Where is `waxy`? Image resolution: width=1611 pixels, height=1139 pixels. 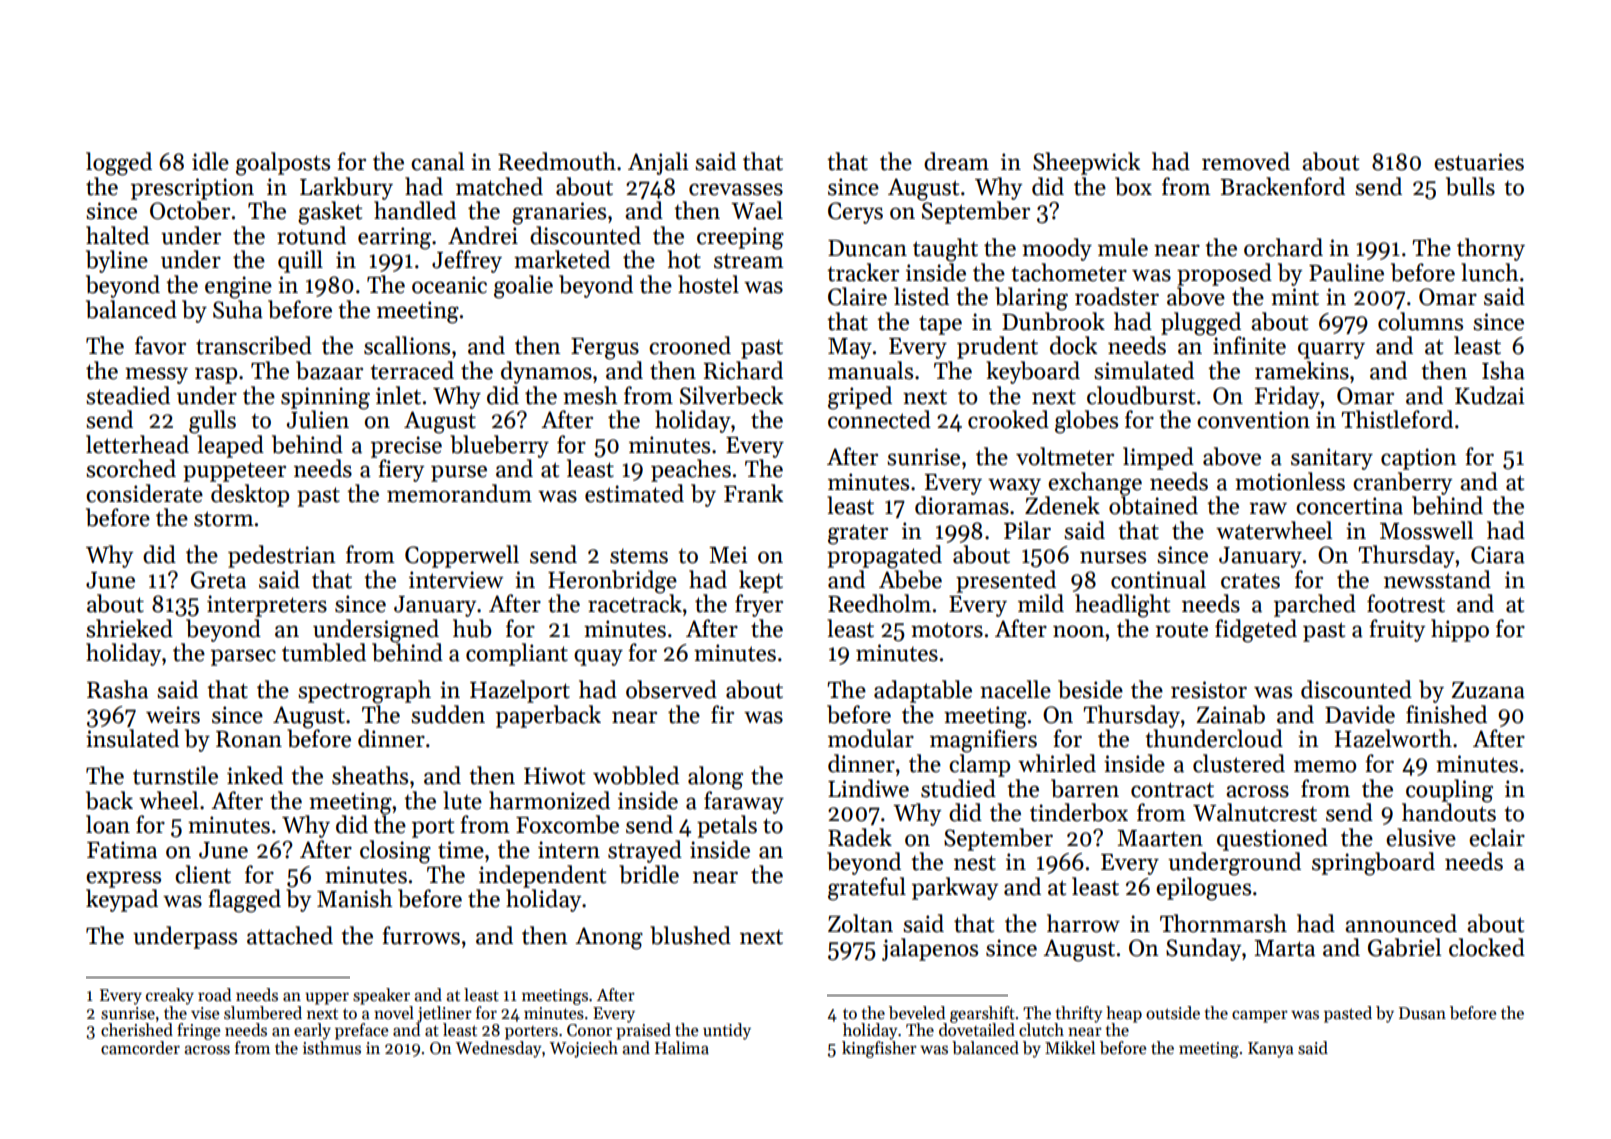 waxy is located at coordinates (1014, 486).
